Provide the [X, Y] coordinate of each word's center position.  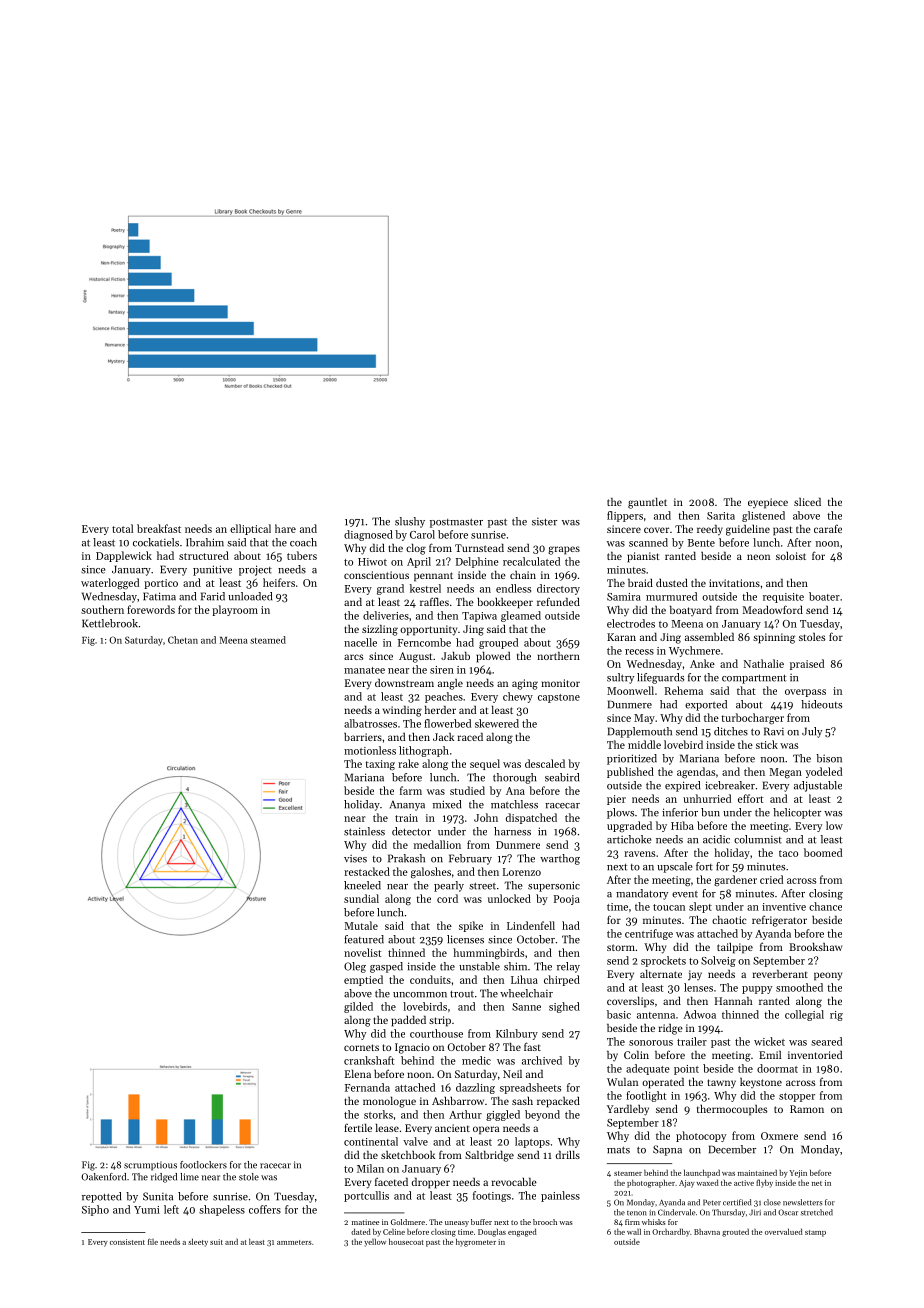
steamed [268, 640]
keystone [761, 1083]
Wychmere [694, 651]
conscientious [376, 575]
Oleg [355, 967]
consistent [127, 1242]
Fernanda [367, 1087]
